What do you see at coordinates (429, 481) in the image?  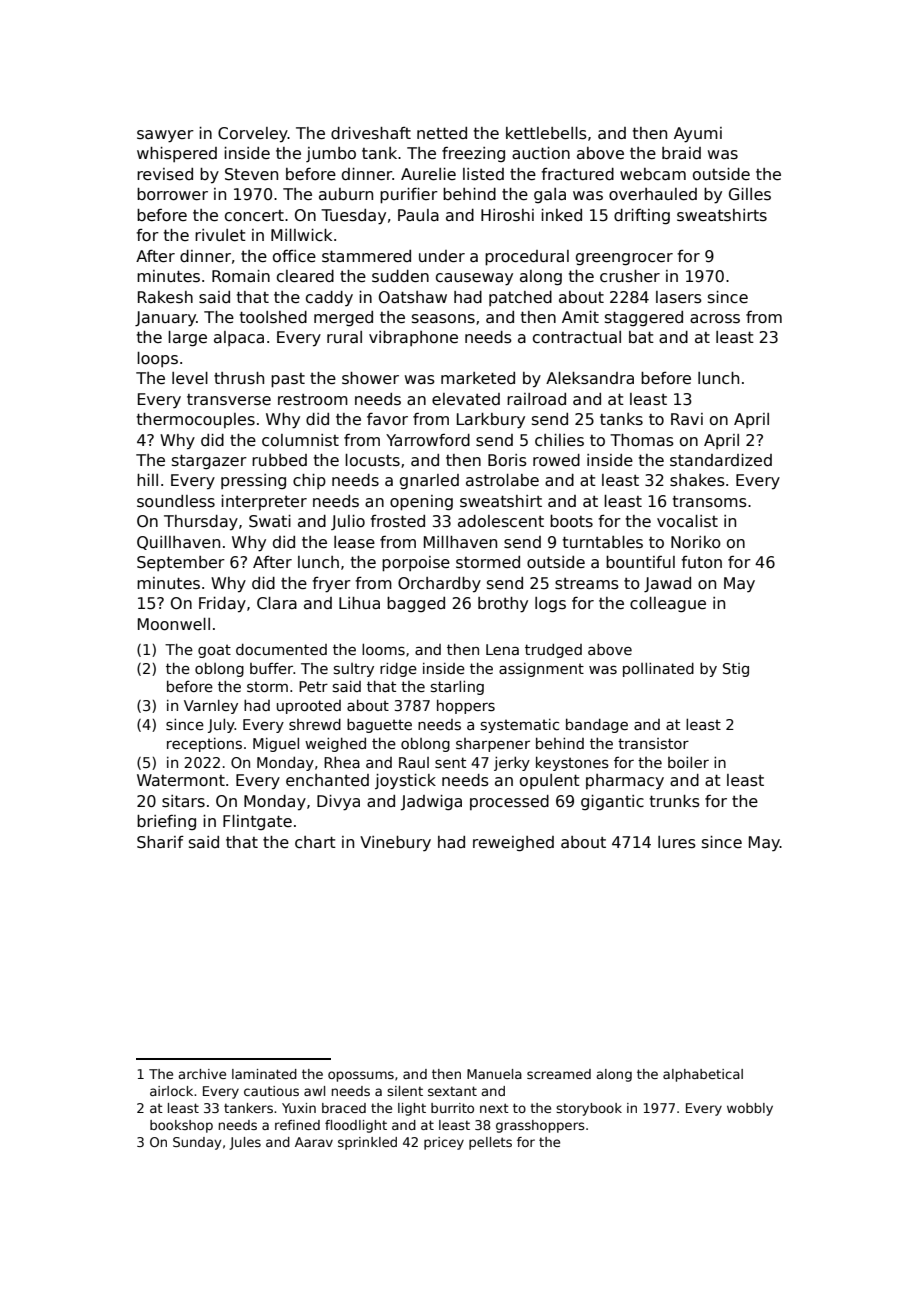 I see `gnarled` at bounding box center [429, 481].
